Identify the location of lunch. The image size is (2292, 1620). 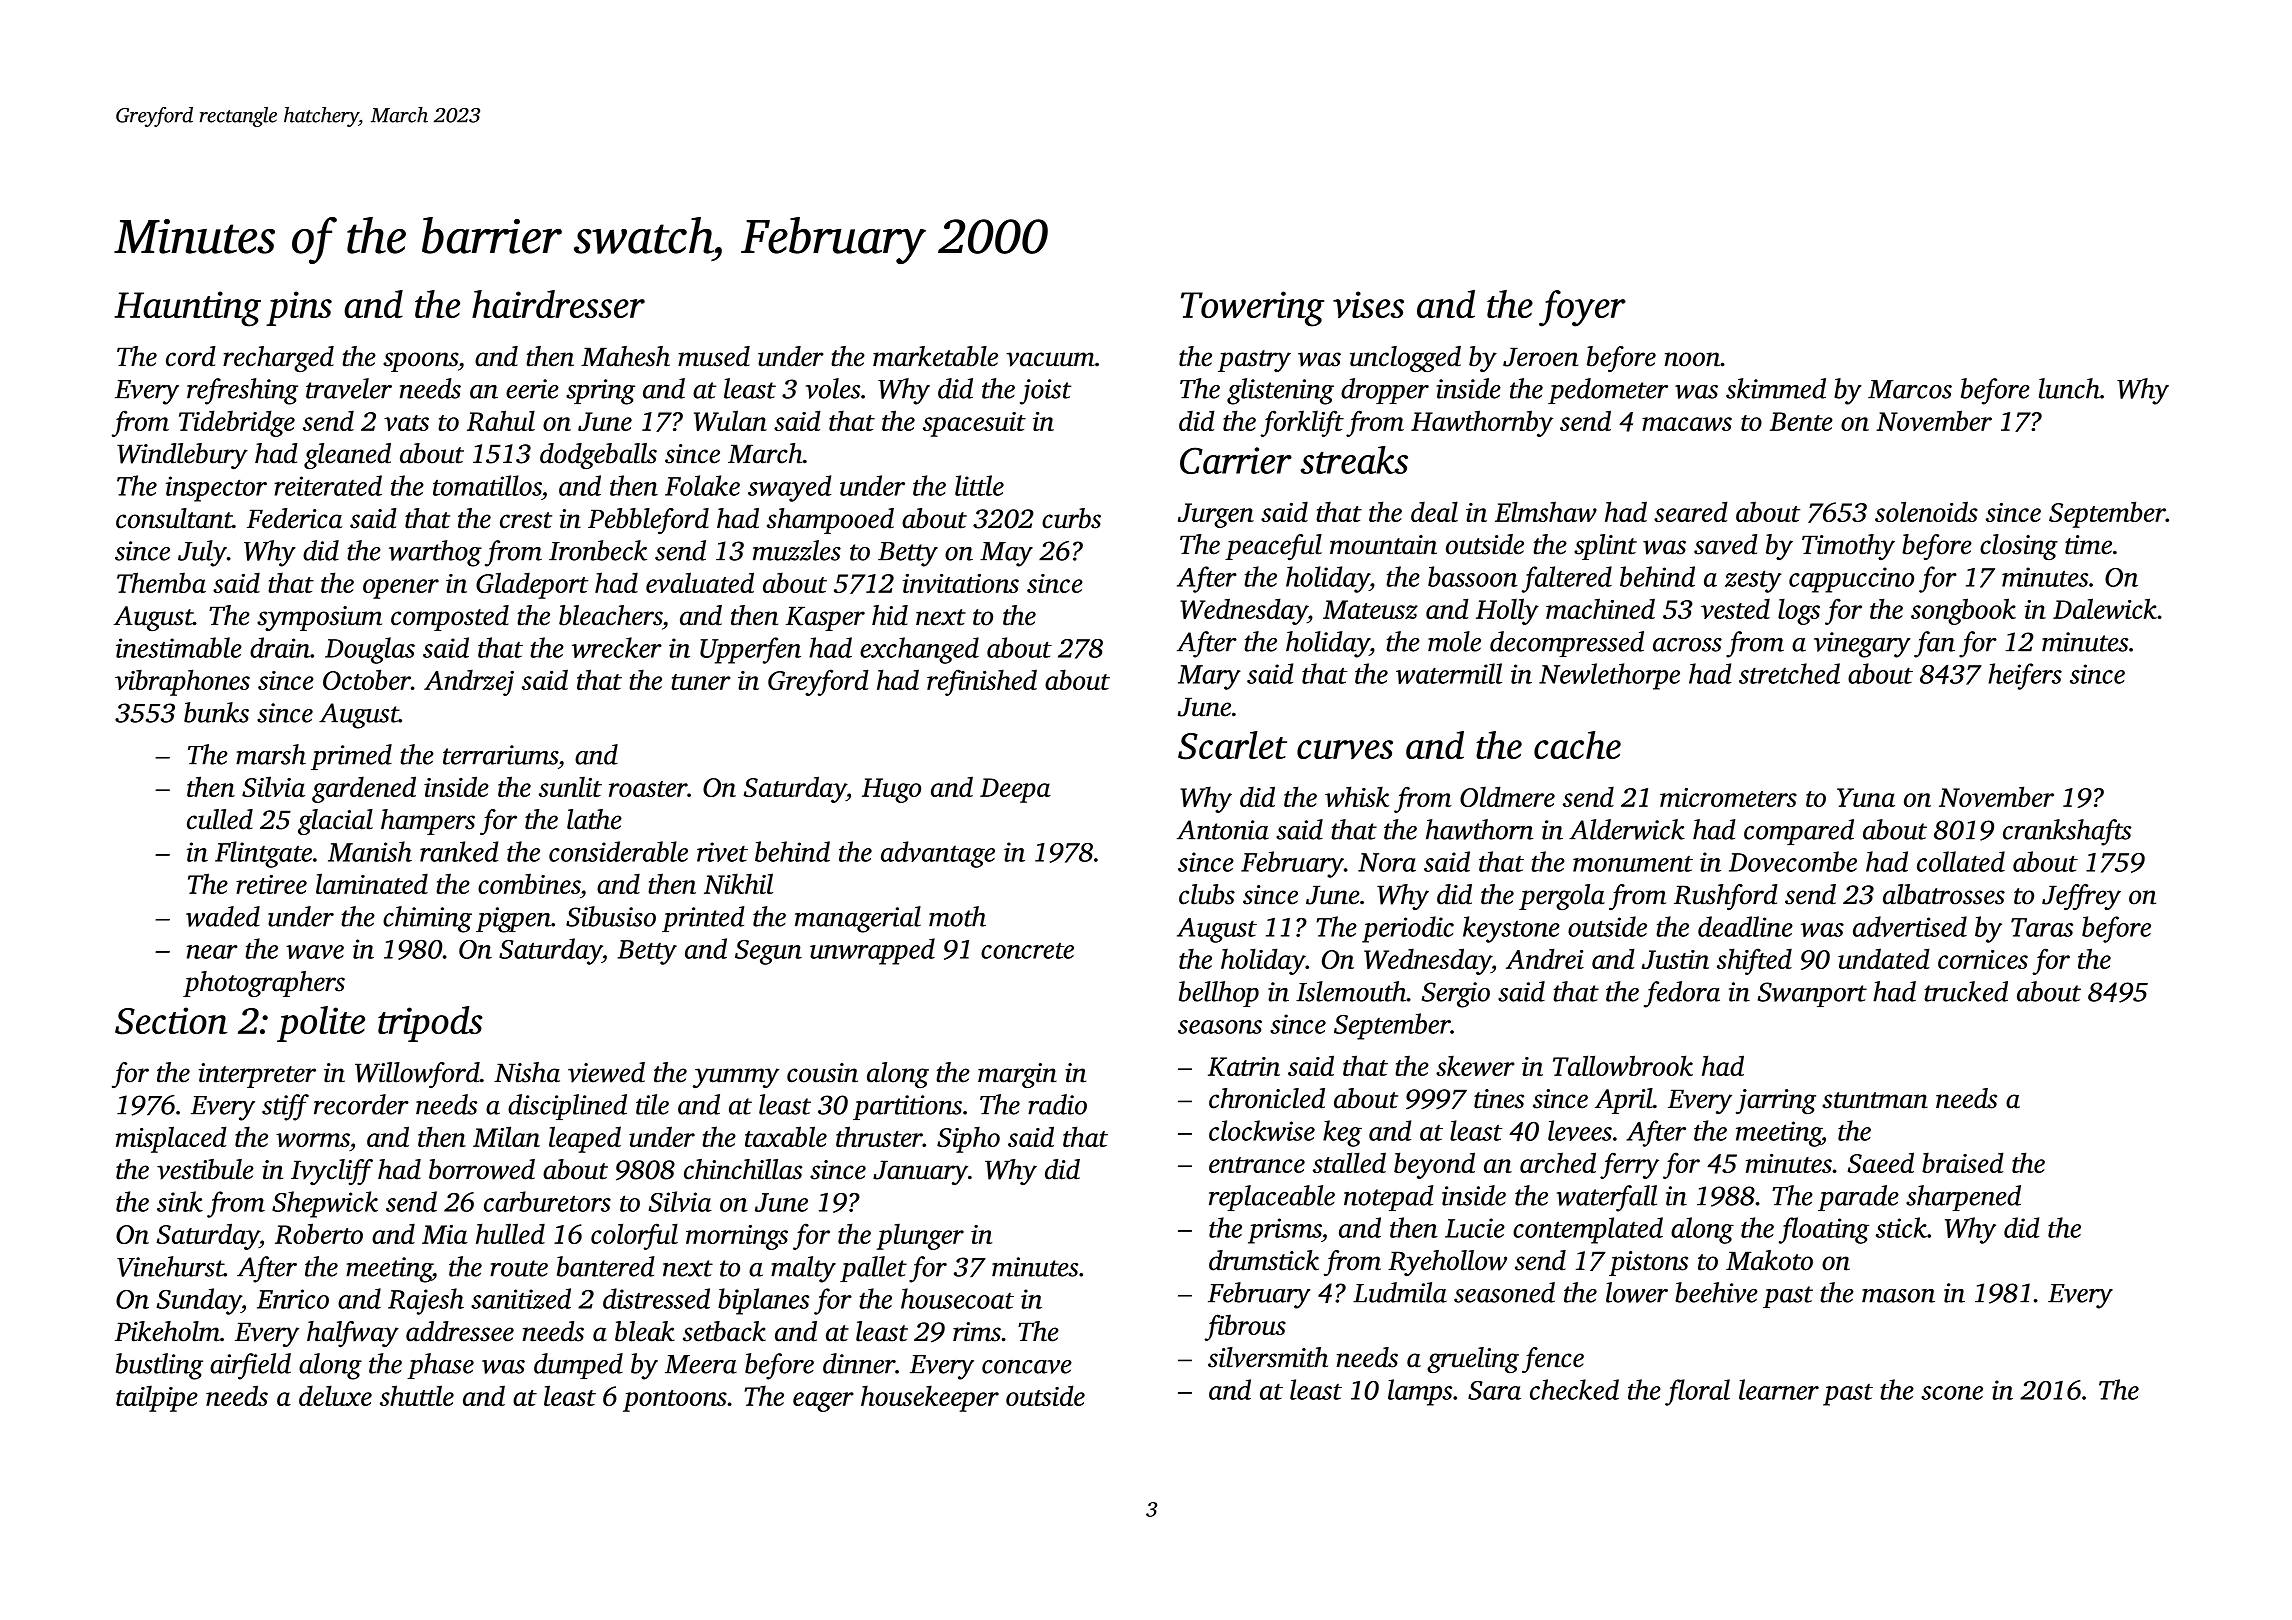
(2069, 388).
